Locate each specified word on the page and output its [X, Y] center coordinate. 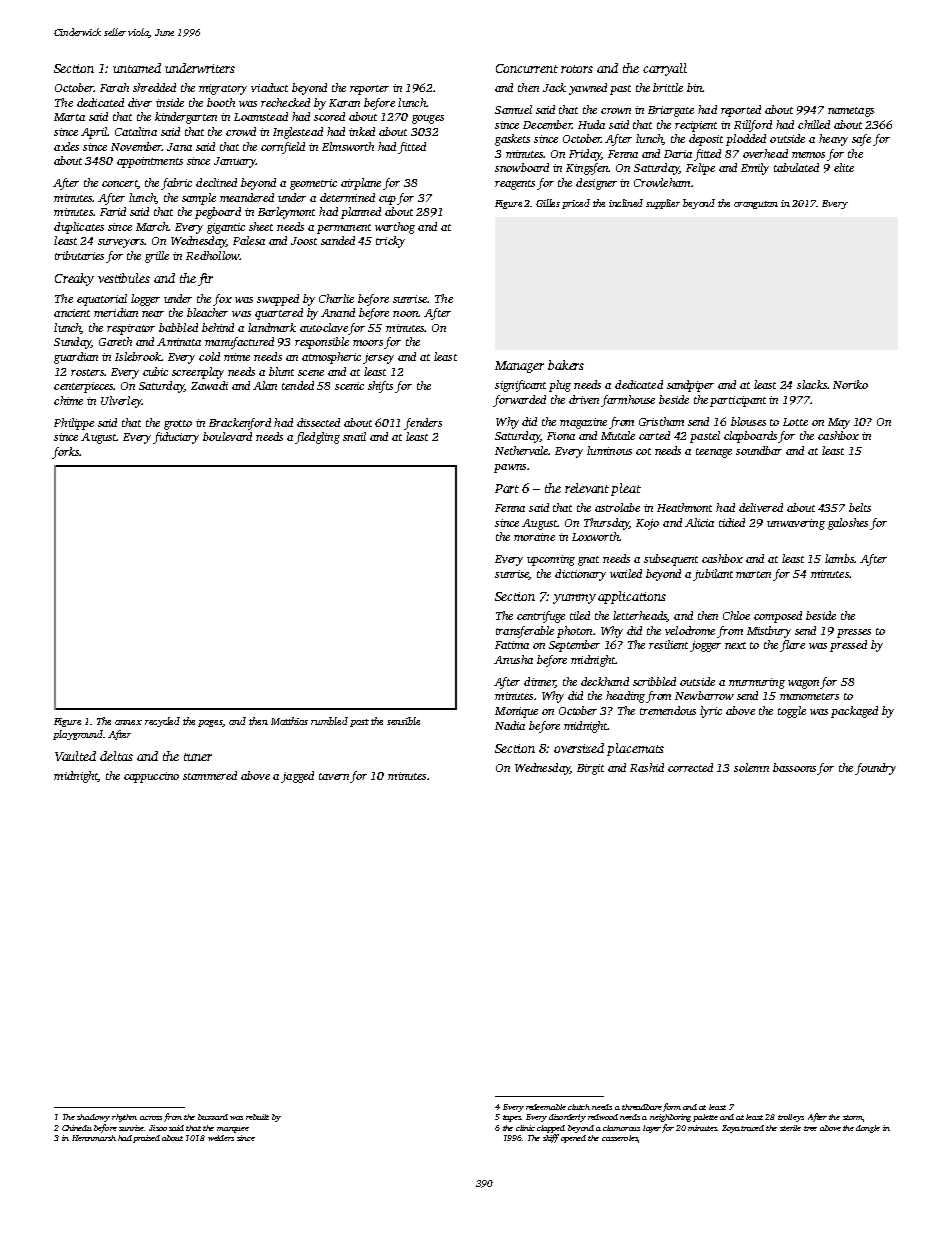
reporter [369, 90]
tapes [512, 1118]
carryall [665, 69]
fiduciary [176, 438]
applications [632, 597]
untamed [137, 68]
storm [853, 1117]
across [151, 1118]
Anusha [513, 659]
